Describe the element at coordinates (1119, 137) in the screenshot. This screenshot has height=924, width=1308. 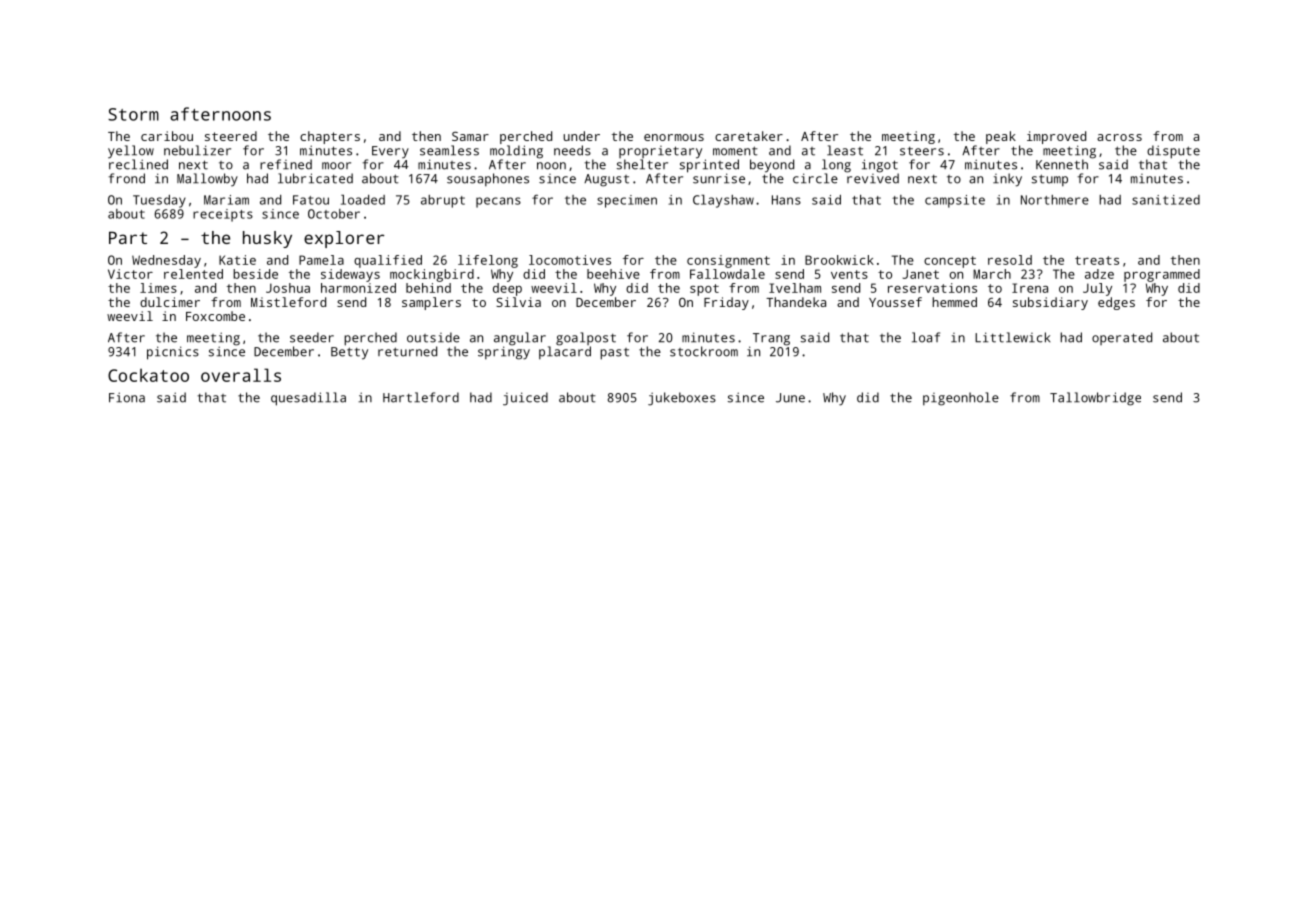
I see `across` at that location.
